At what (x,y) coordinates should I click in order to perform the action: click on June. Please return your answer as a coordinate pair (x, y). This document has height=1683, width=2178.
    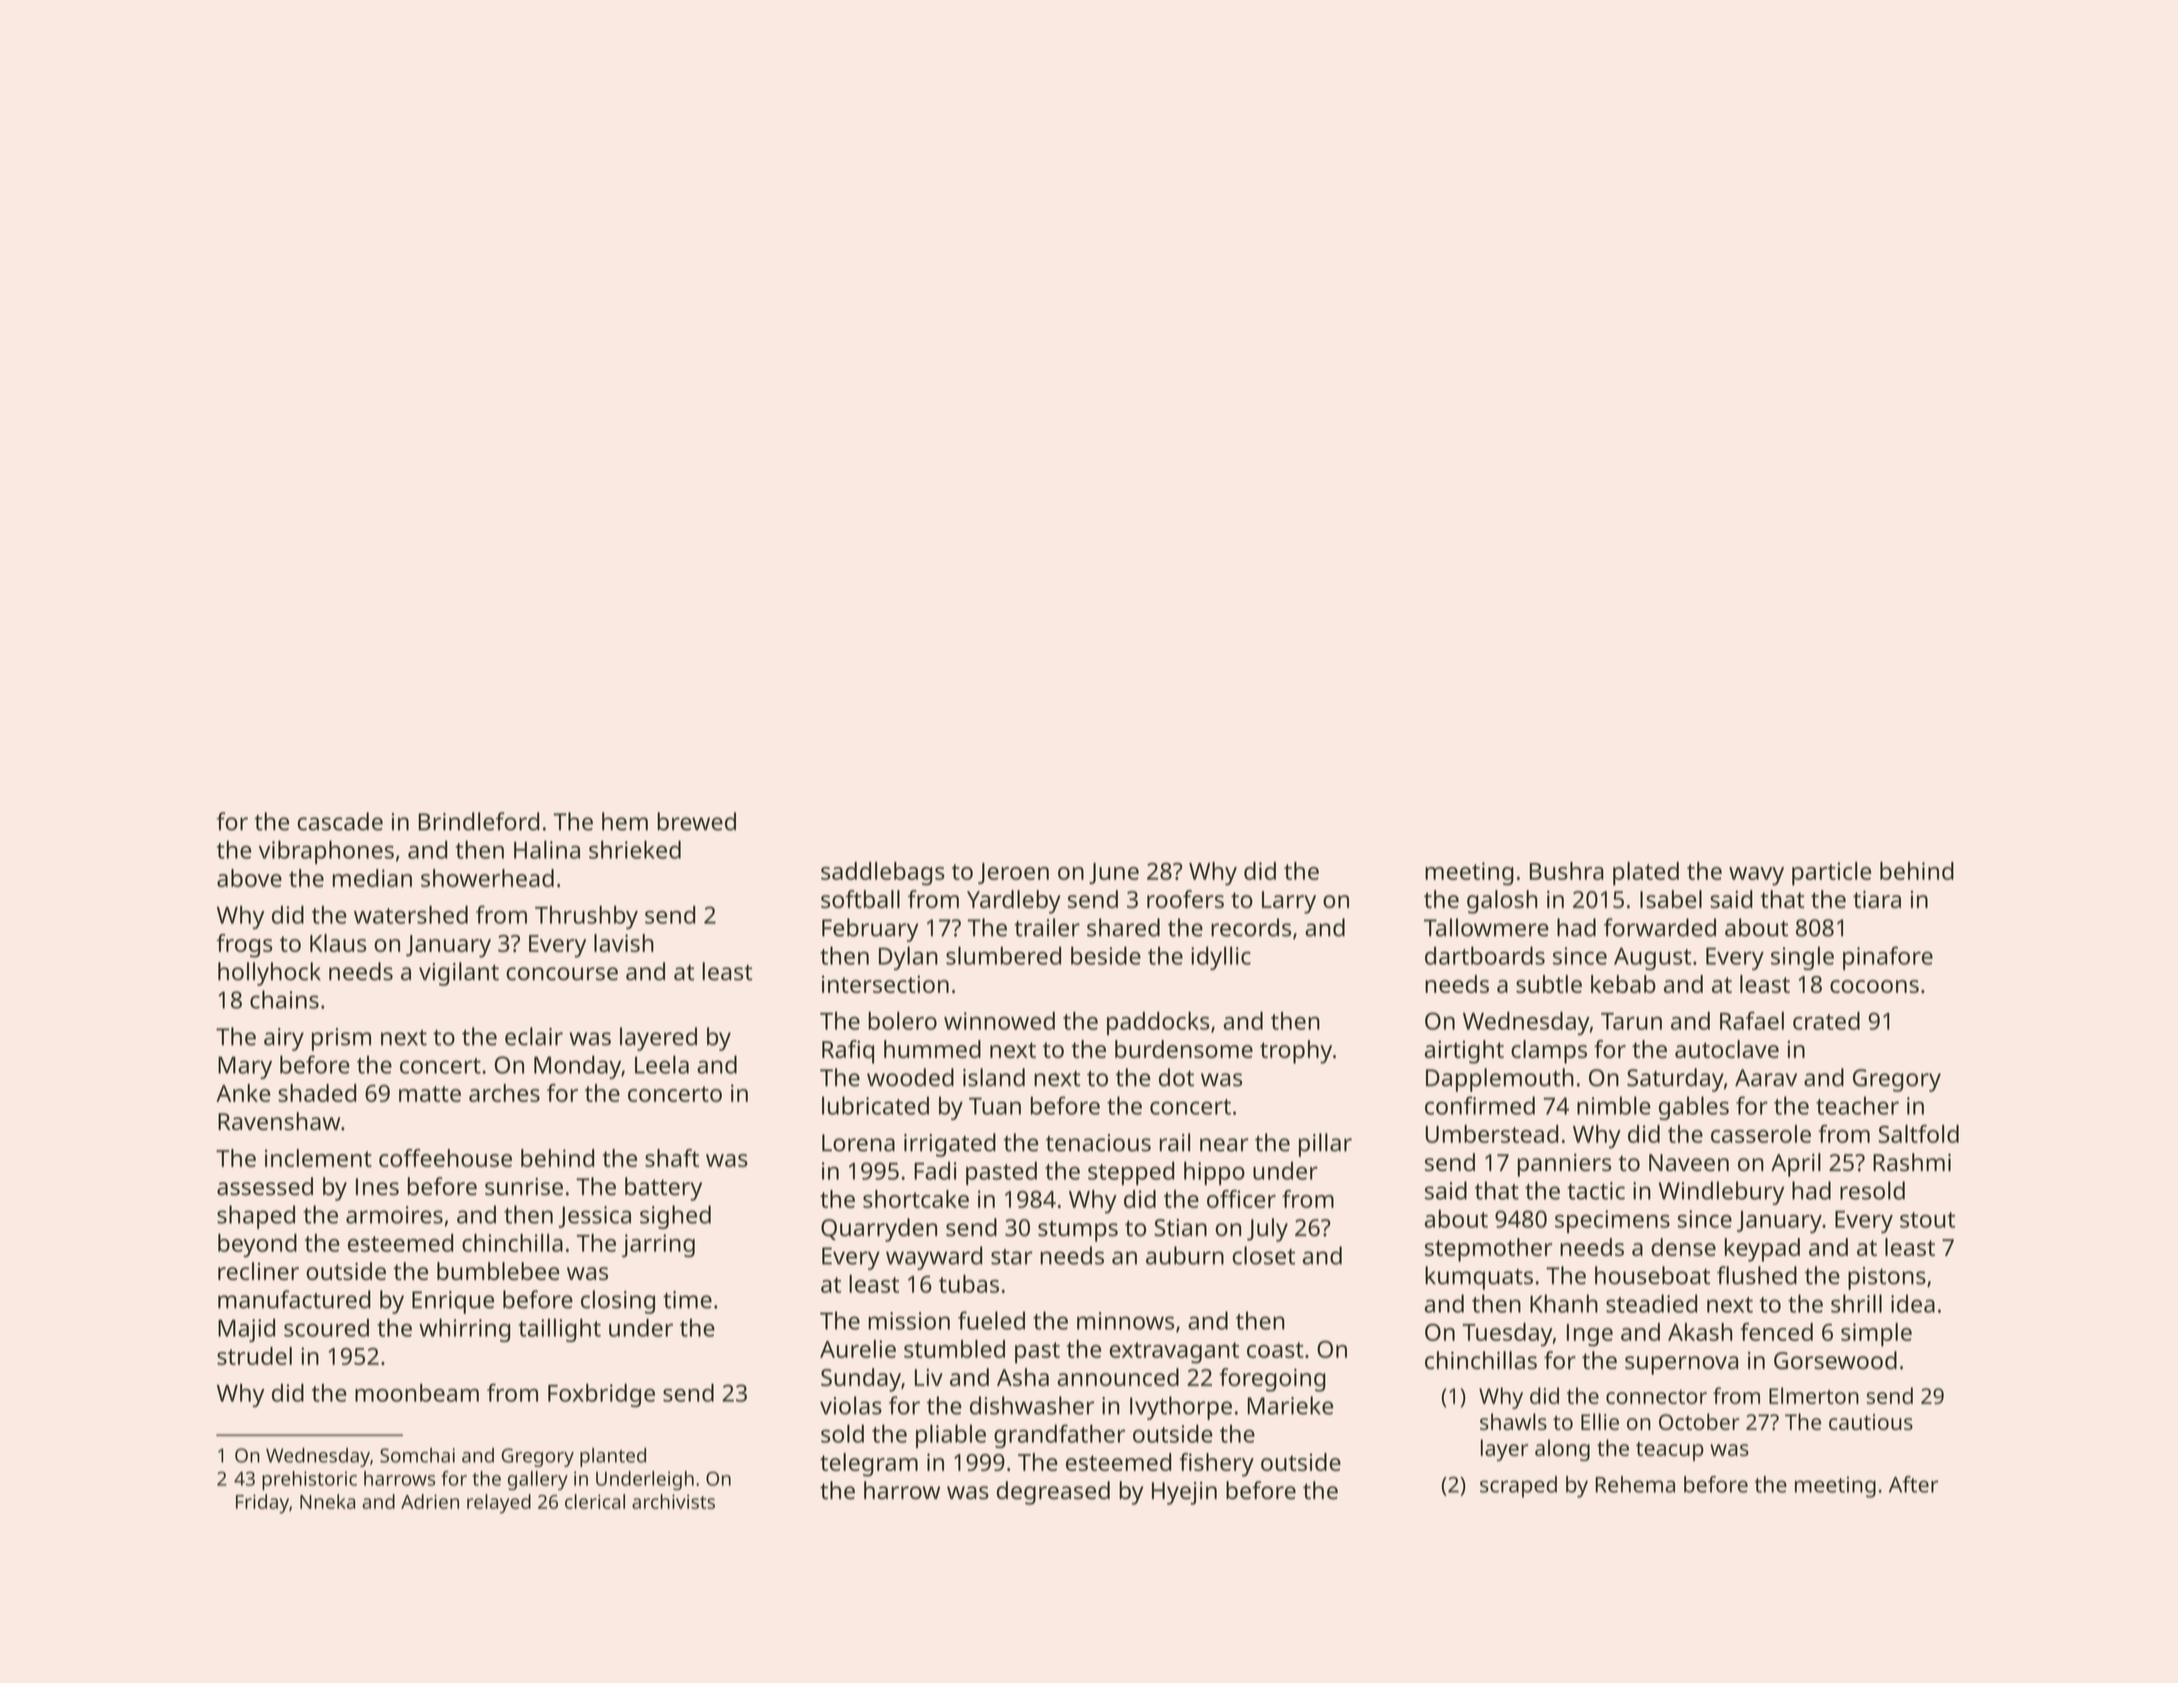
    Looking at the image, I should click on (1114, 873).
